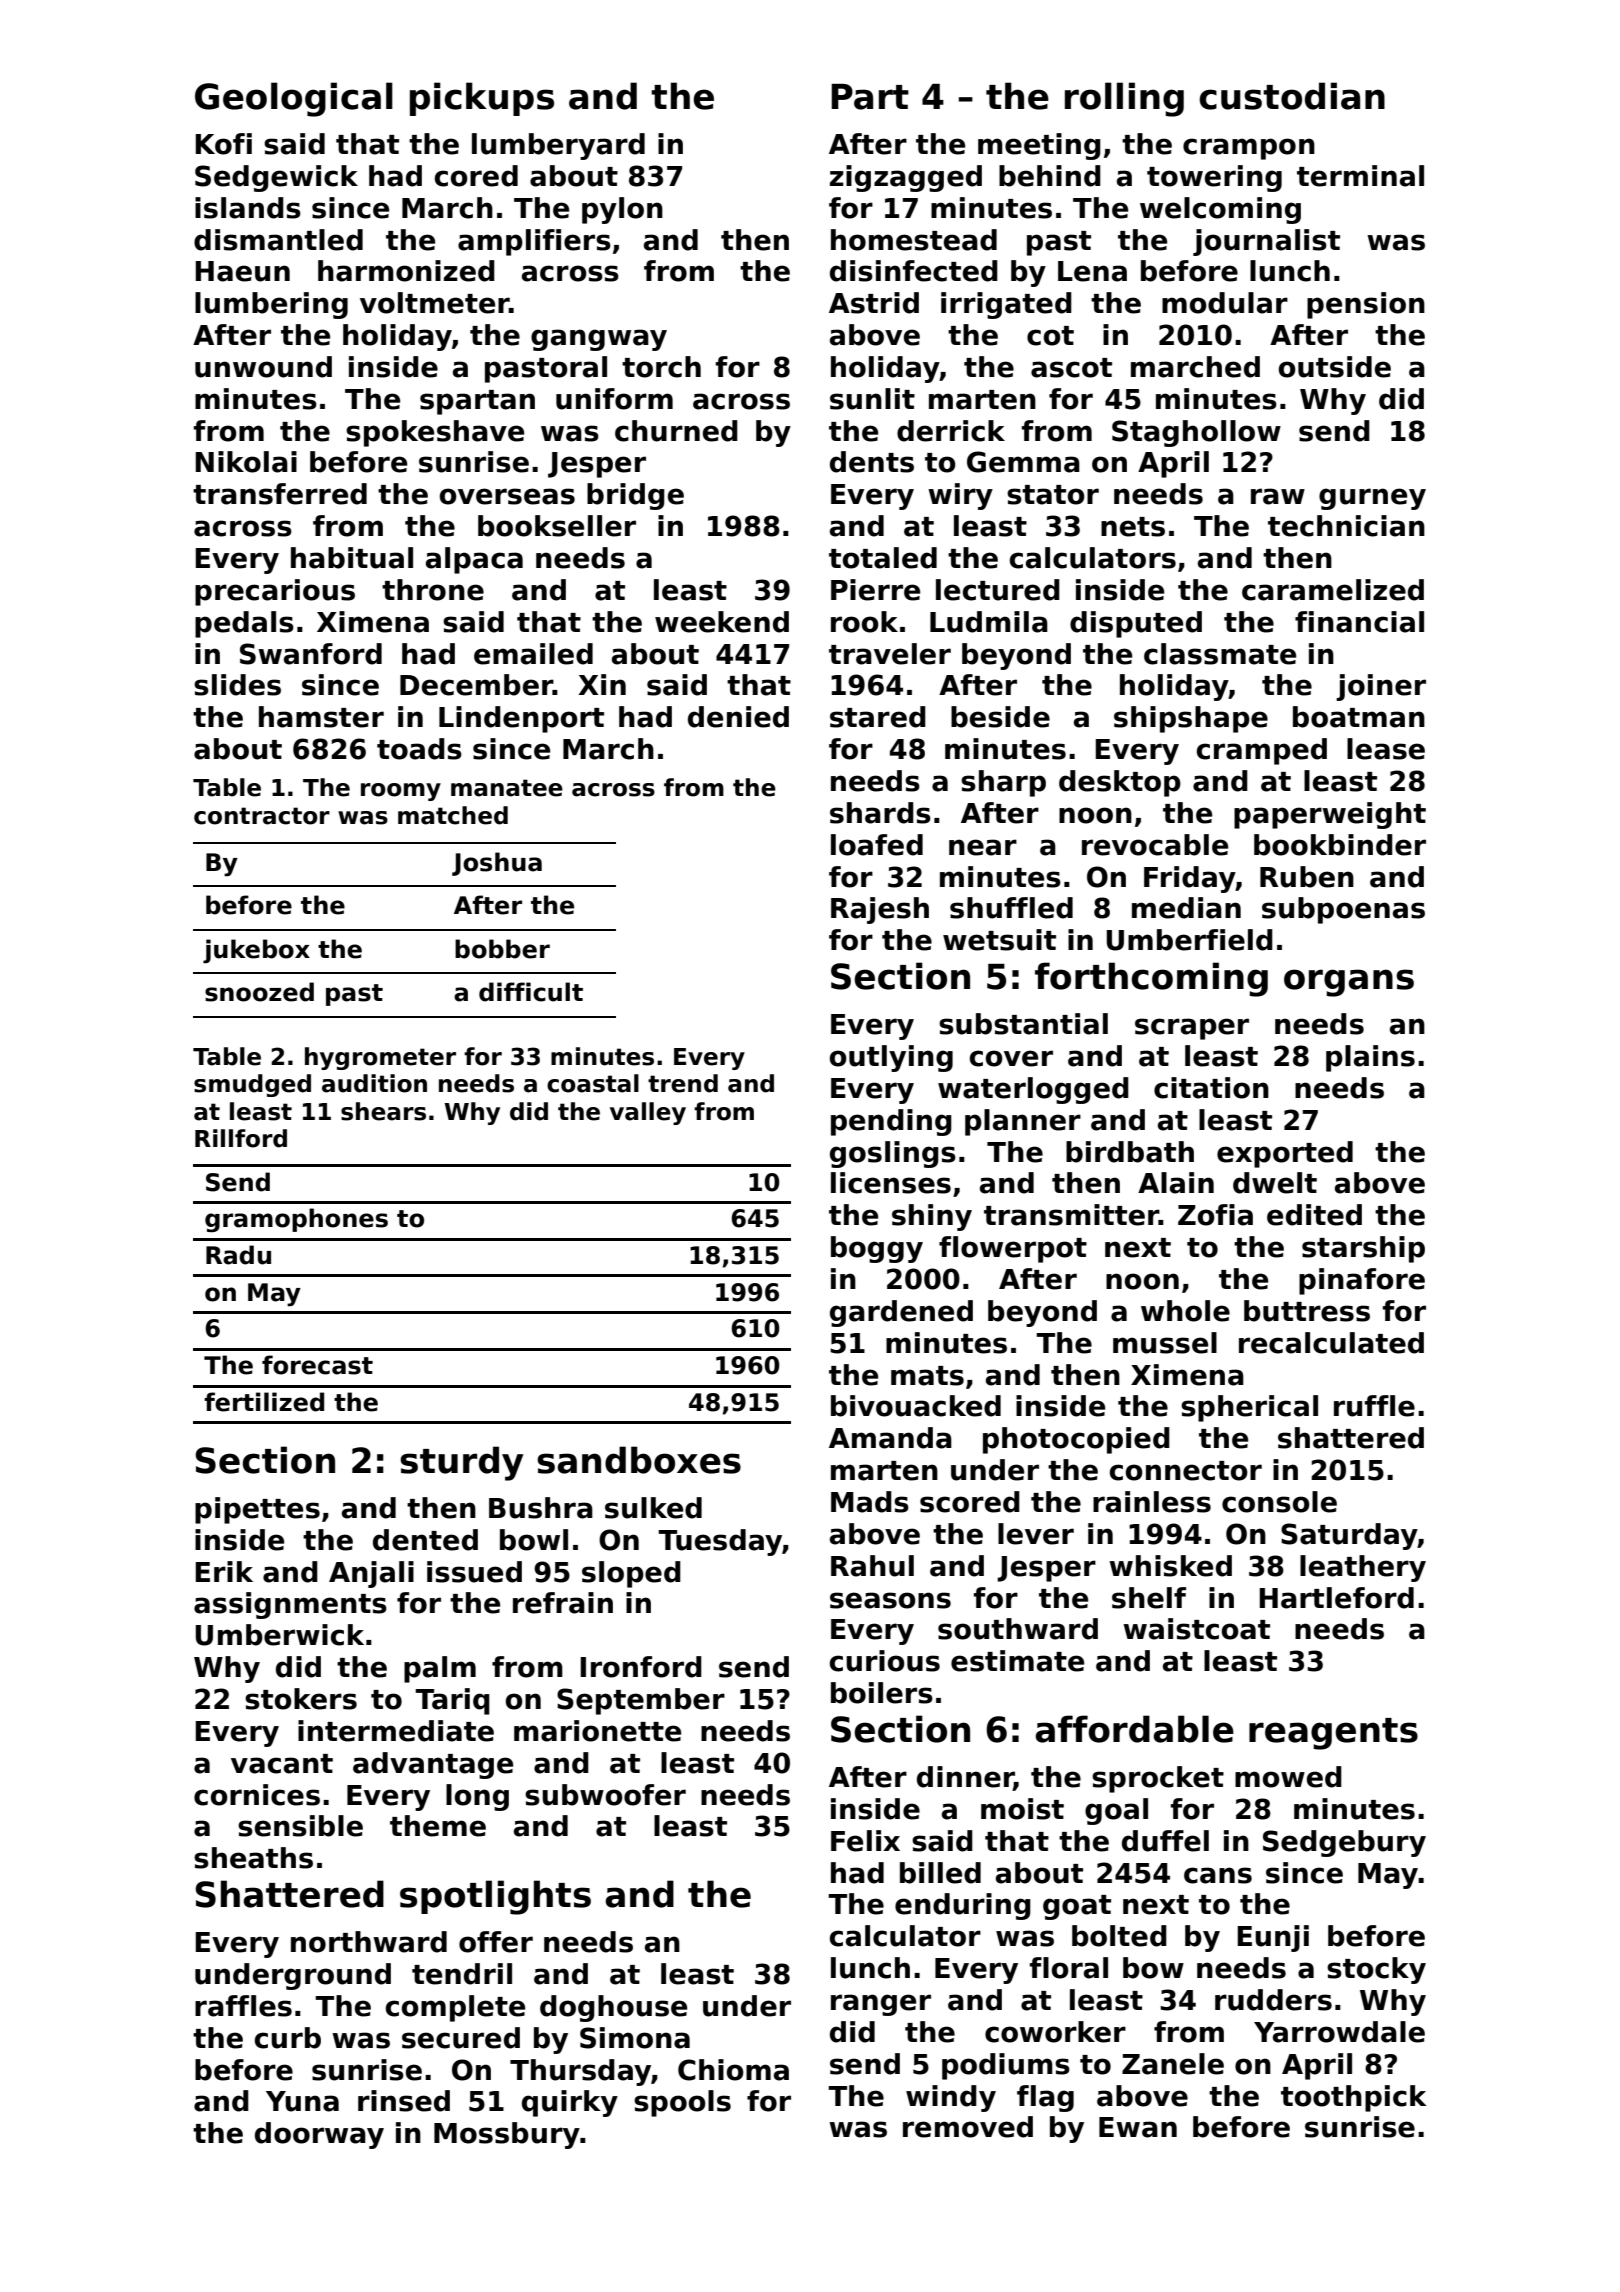 The image size is (1620, 2292). What do you see at coordinates (482, 99) in the page?
I see `pickups` at bounding box center [482, 99].
